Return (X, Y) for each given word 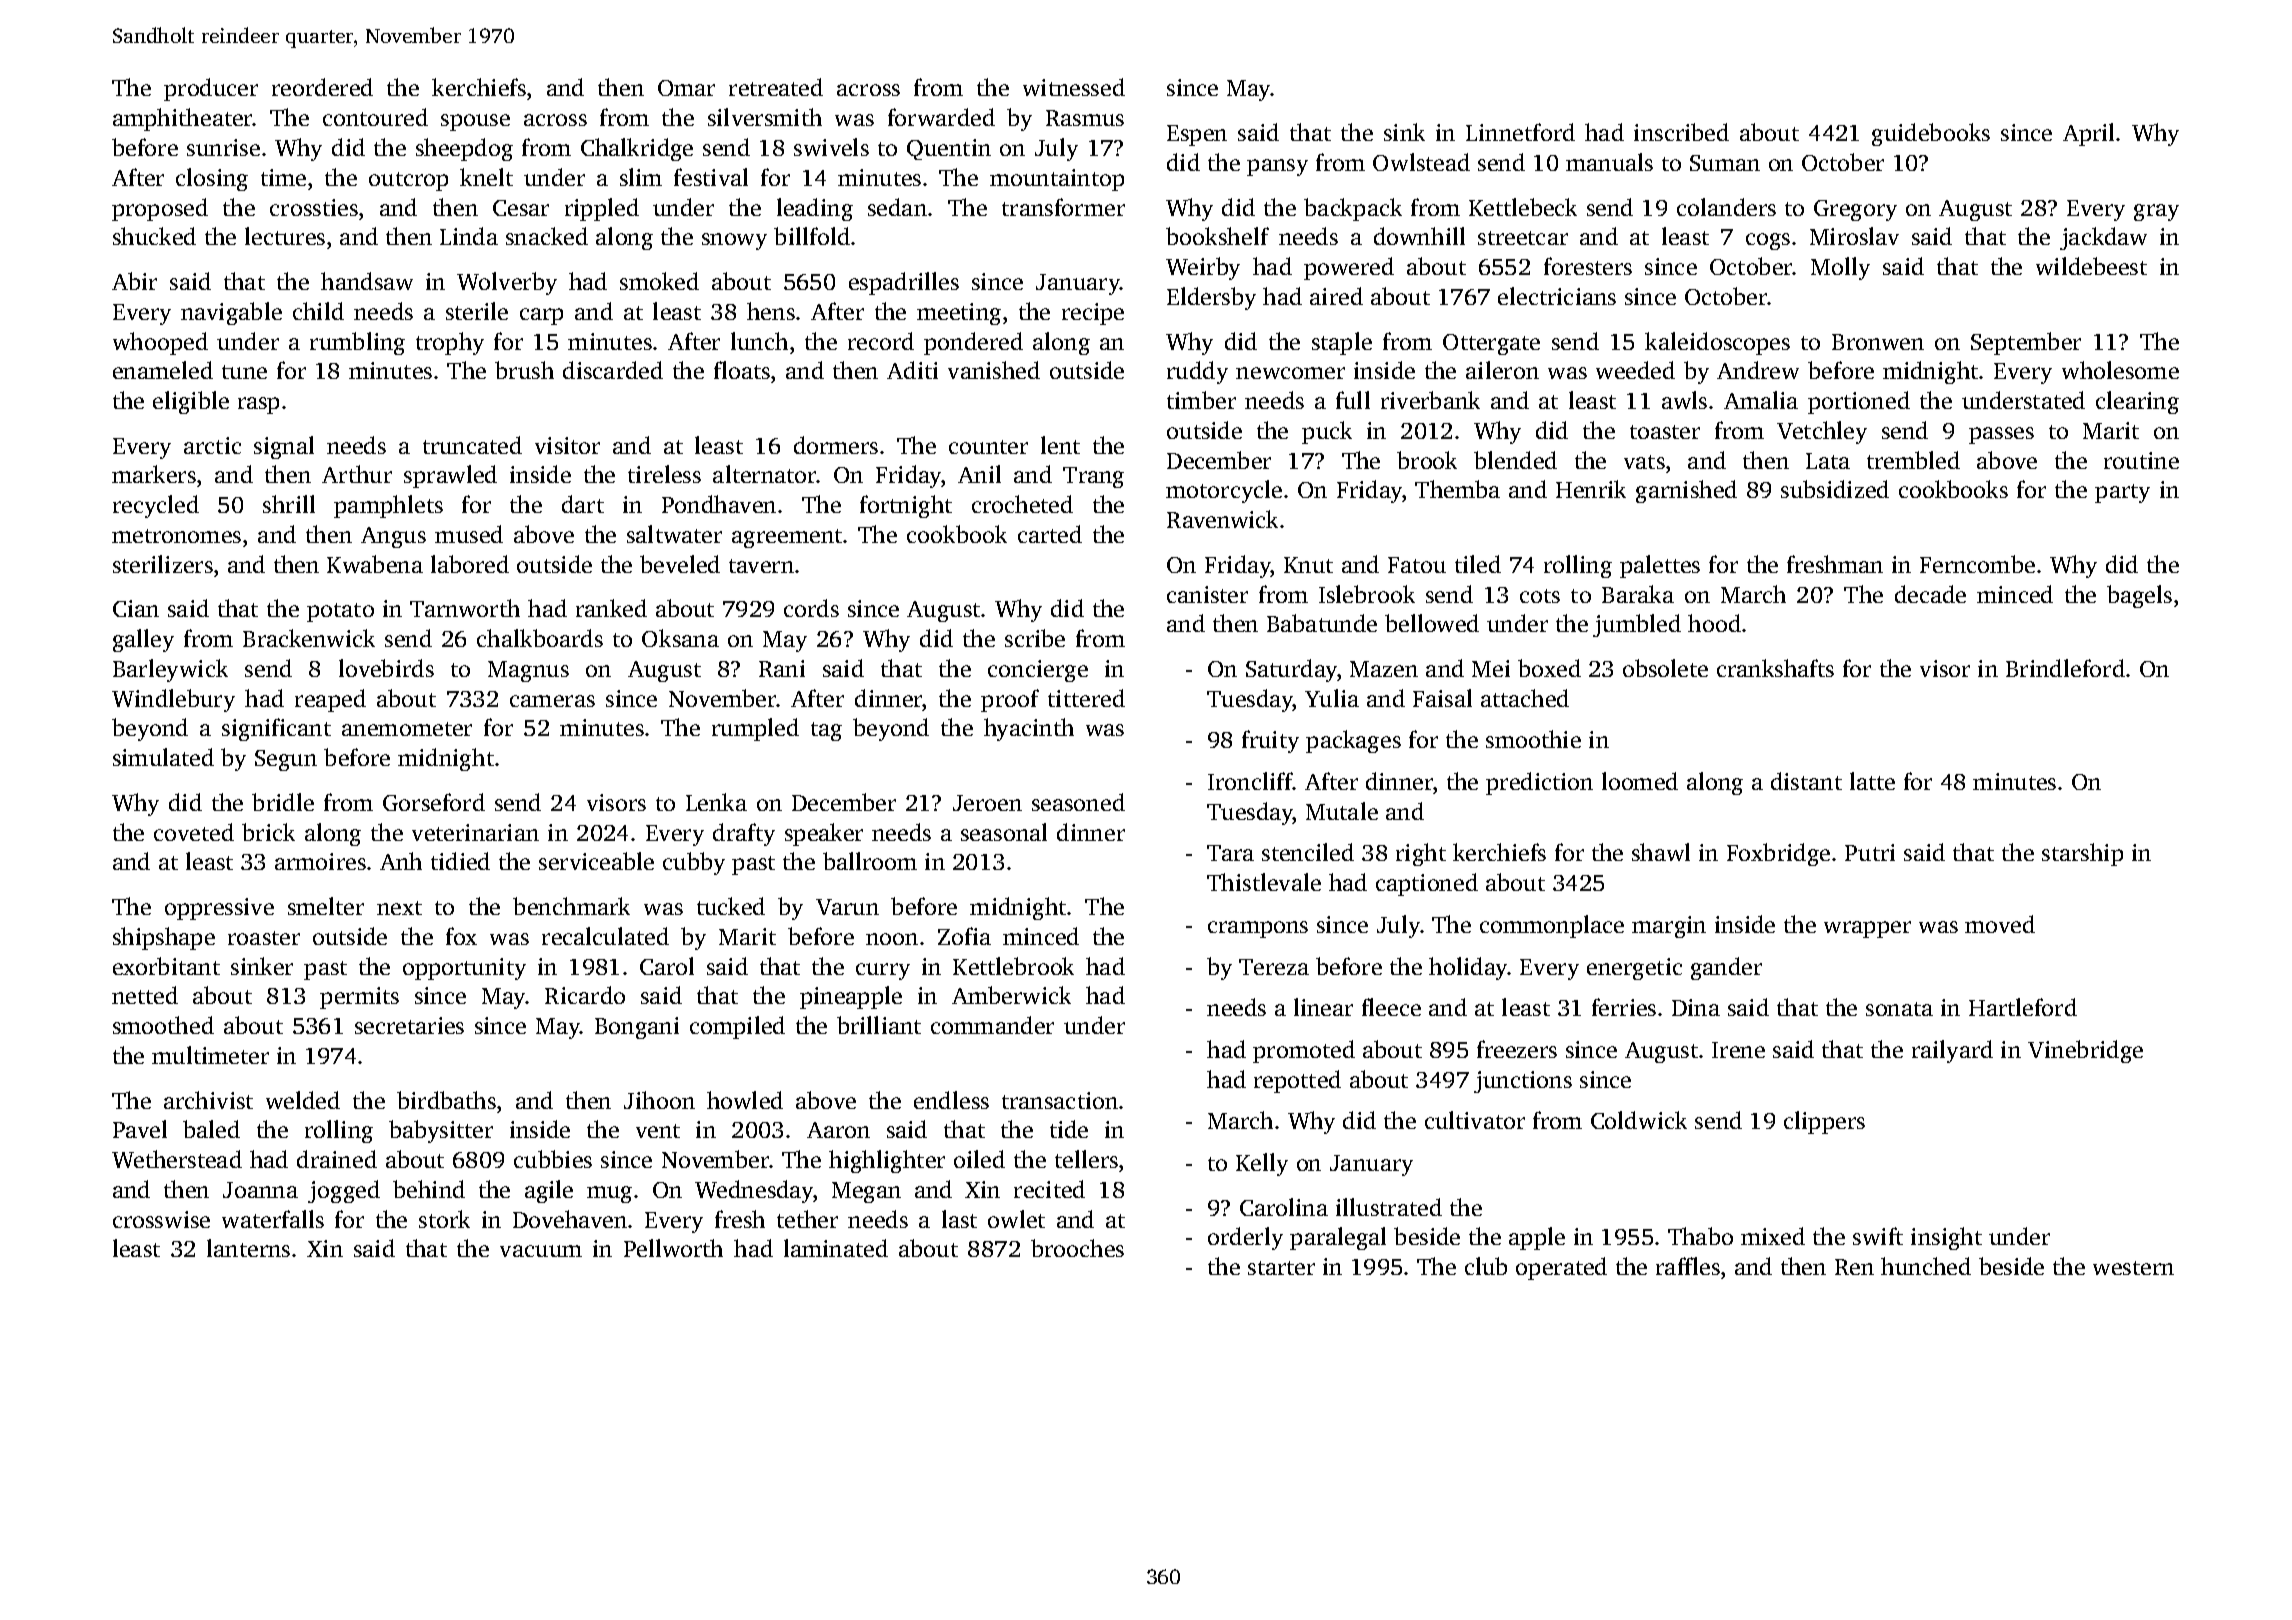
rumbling (357, 343)
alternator (765, 474)
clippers (1824, 1122)
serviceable (596, 861)
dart (583, 504)
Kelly (1262, 1164)
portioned (1859, 402)
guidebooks (1931, 134)
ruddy (1197, 372)
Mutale (1342, 811)
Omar (686, 88)
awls (1684, 400)
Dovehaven (570, 1219)
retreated (776, 87)
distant (1806, 781)
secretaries (409, 1025)
